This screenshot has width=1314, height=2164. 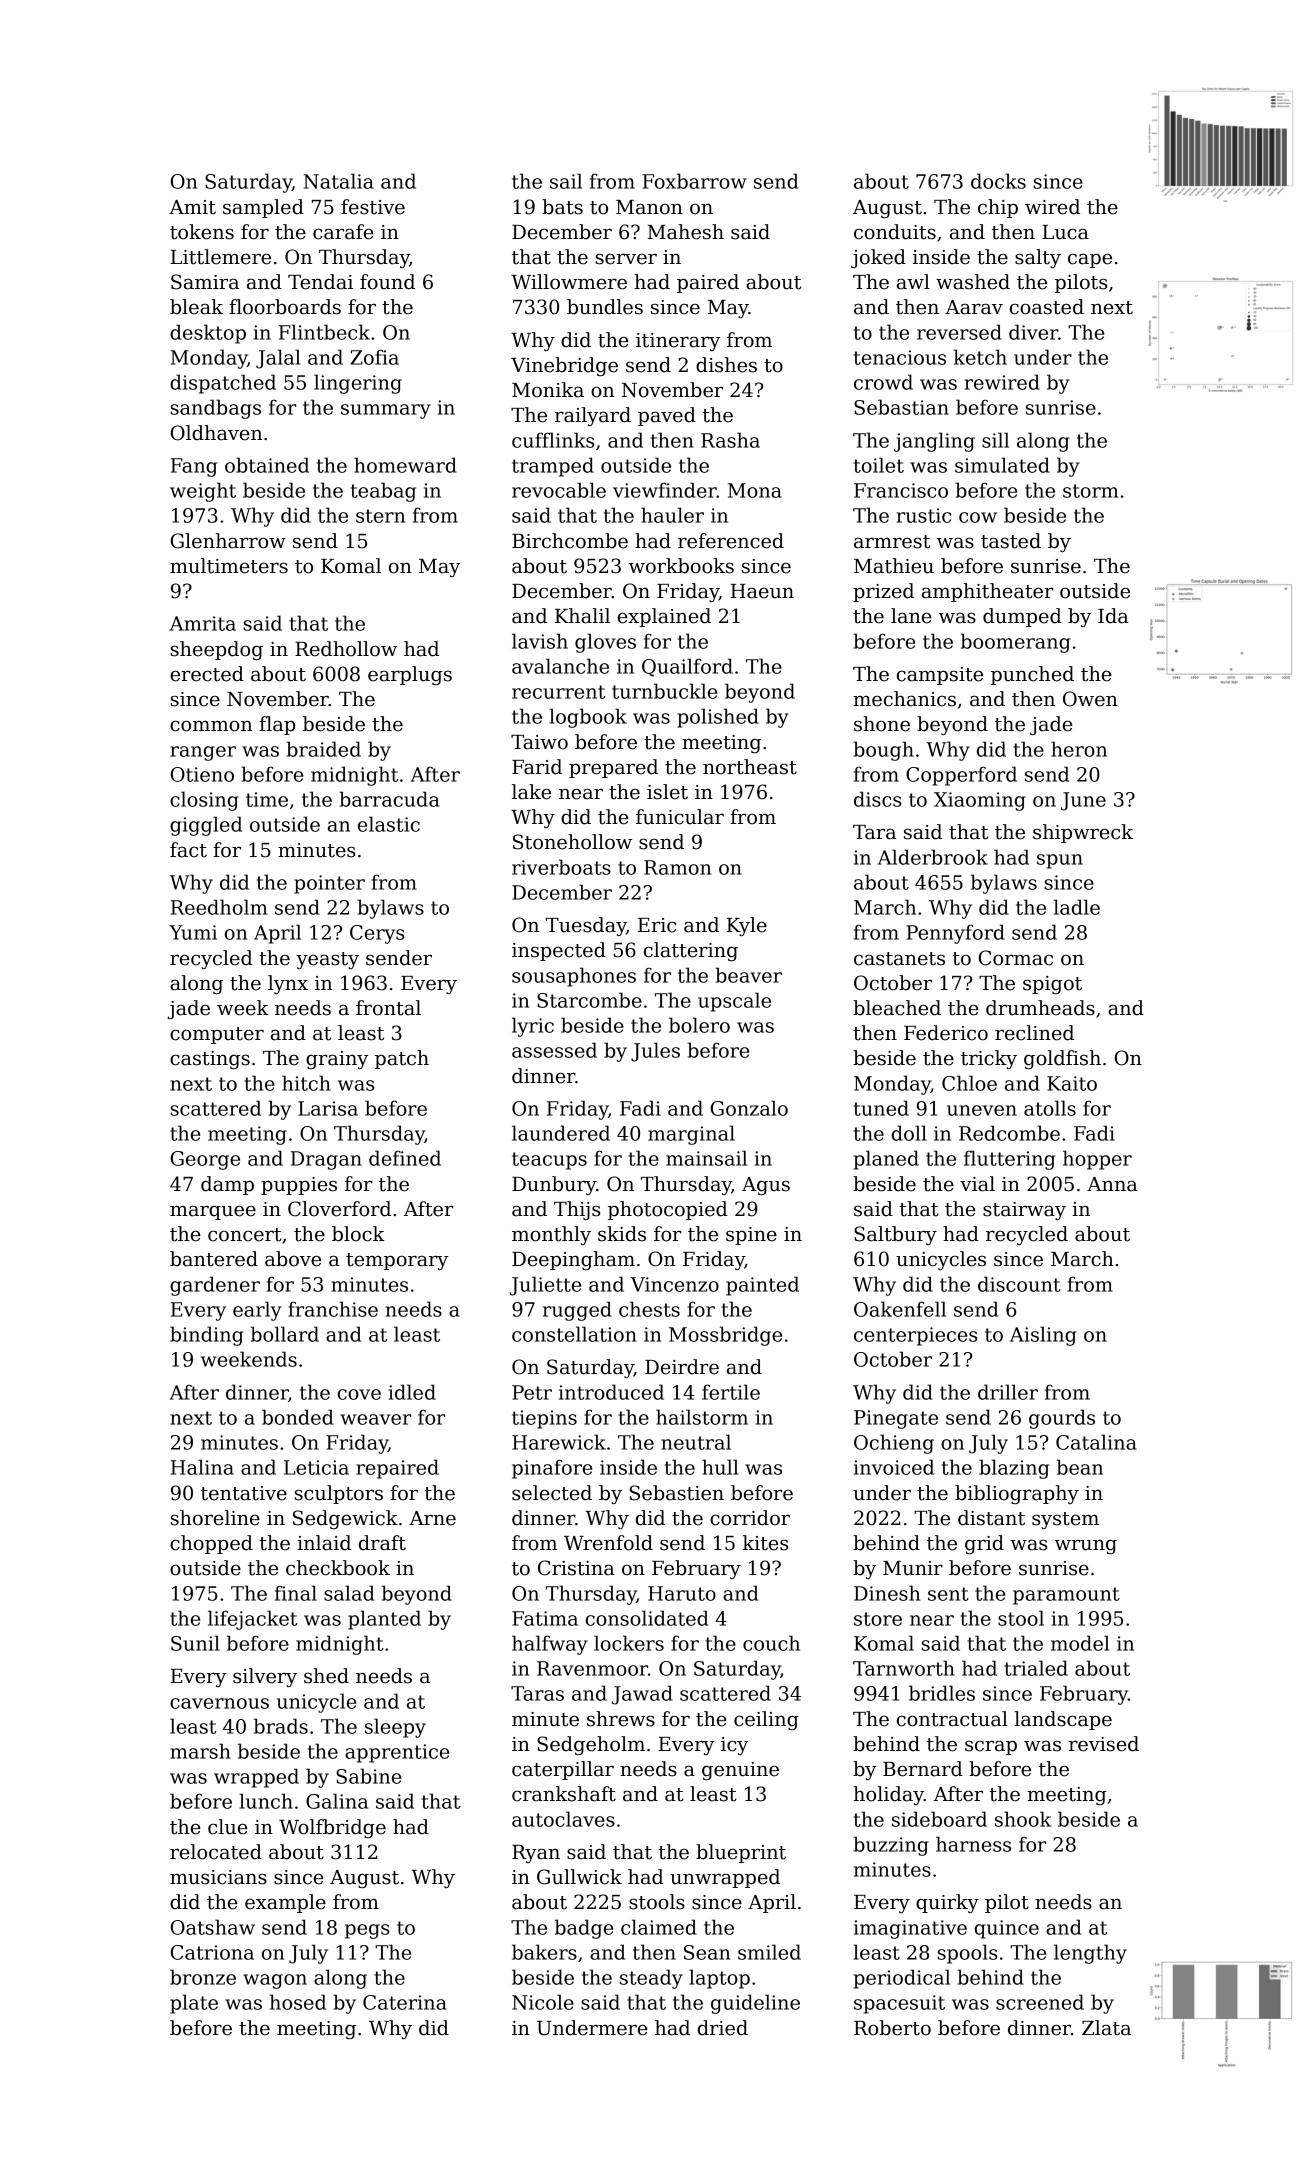 I want to click on computer, so click(x=217, y=1035).
